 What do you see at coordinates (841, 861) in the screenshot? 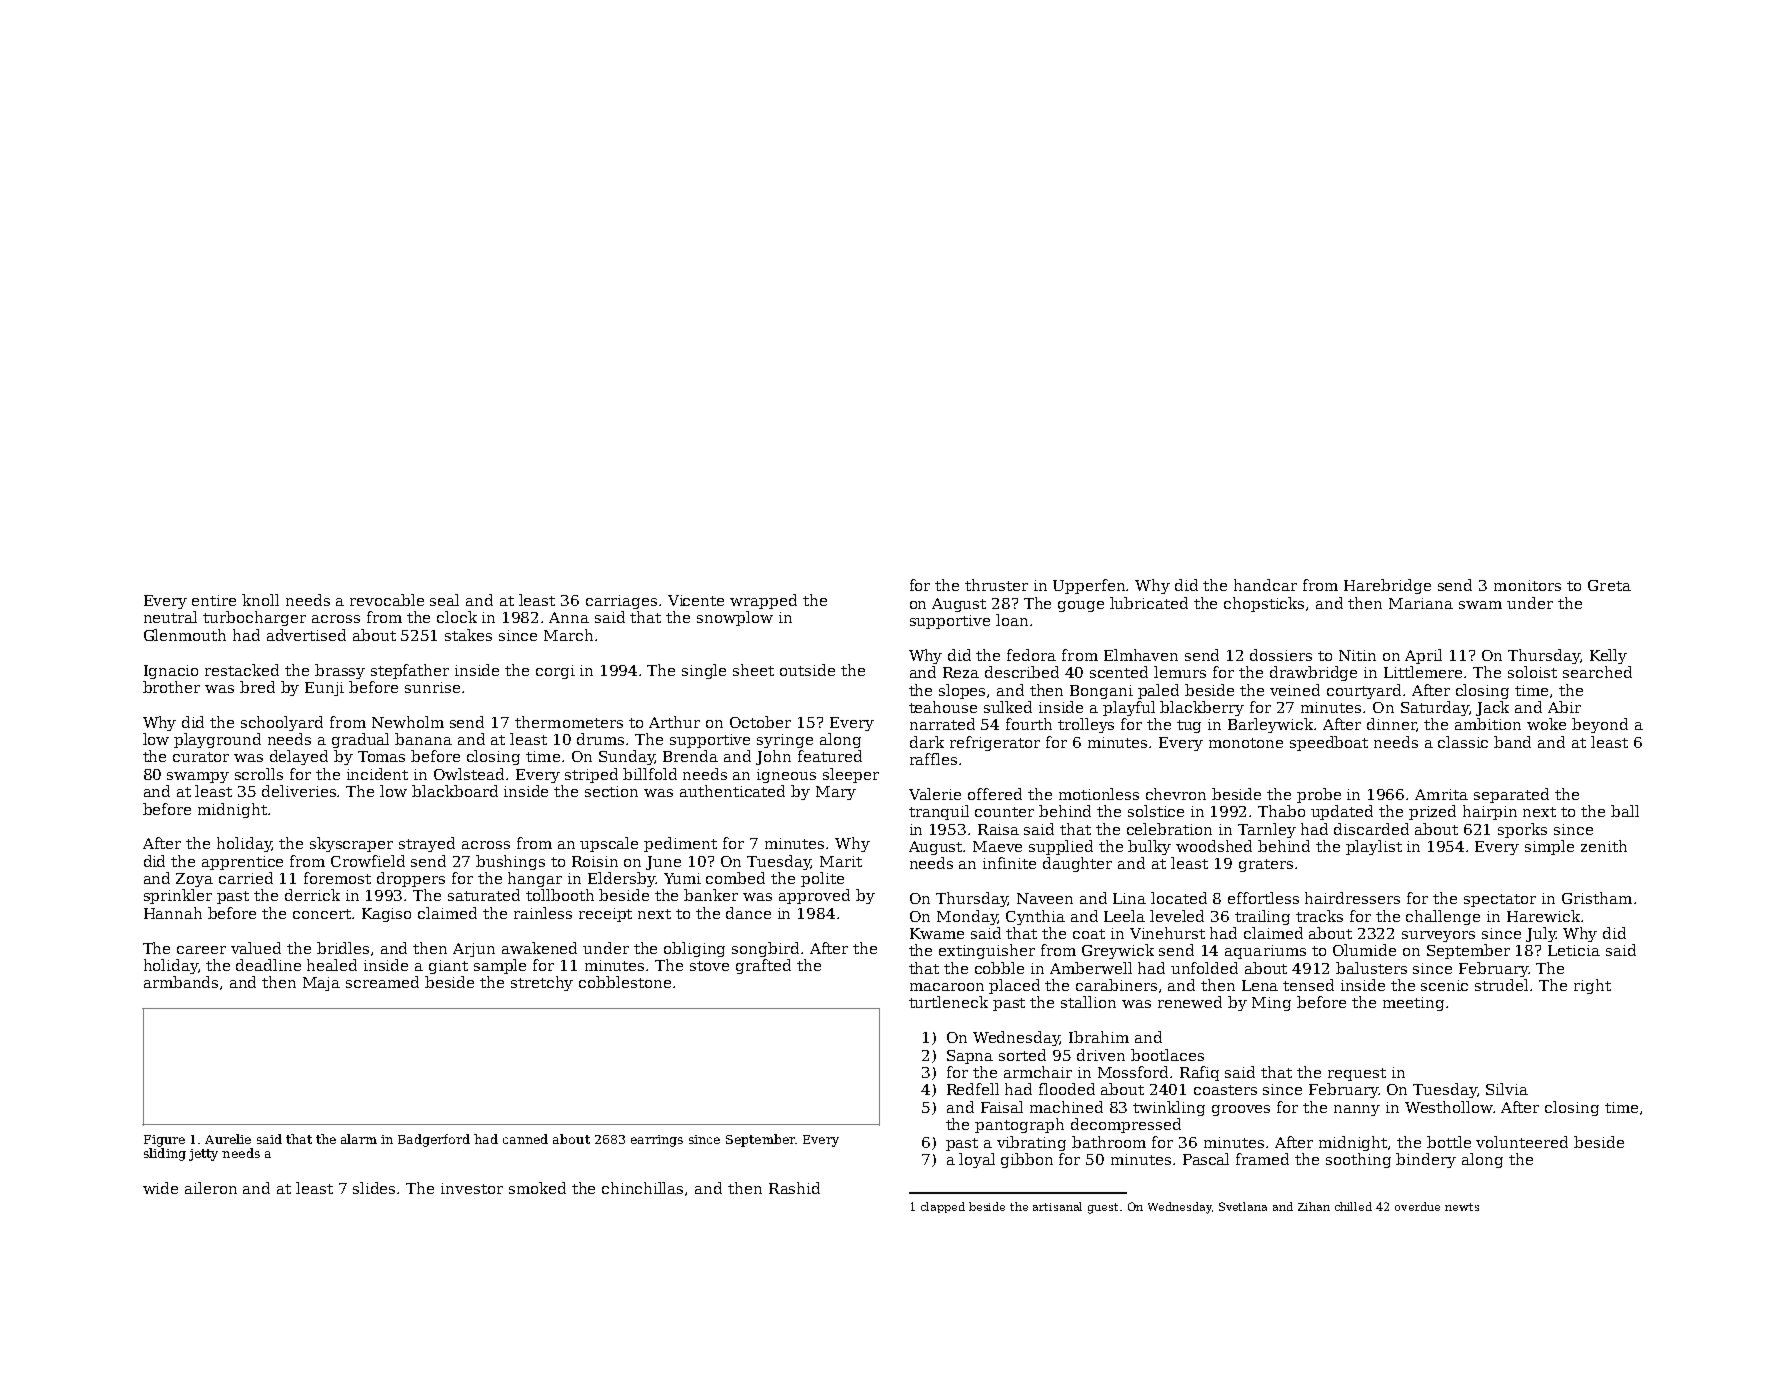
I see `Marit` at bounding box center [841, 861].
